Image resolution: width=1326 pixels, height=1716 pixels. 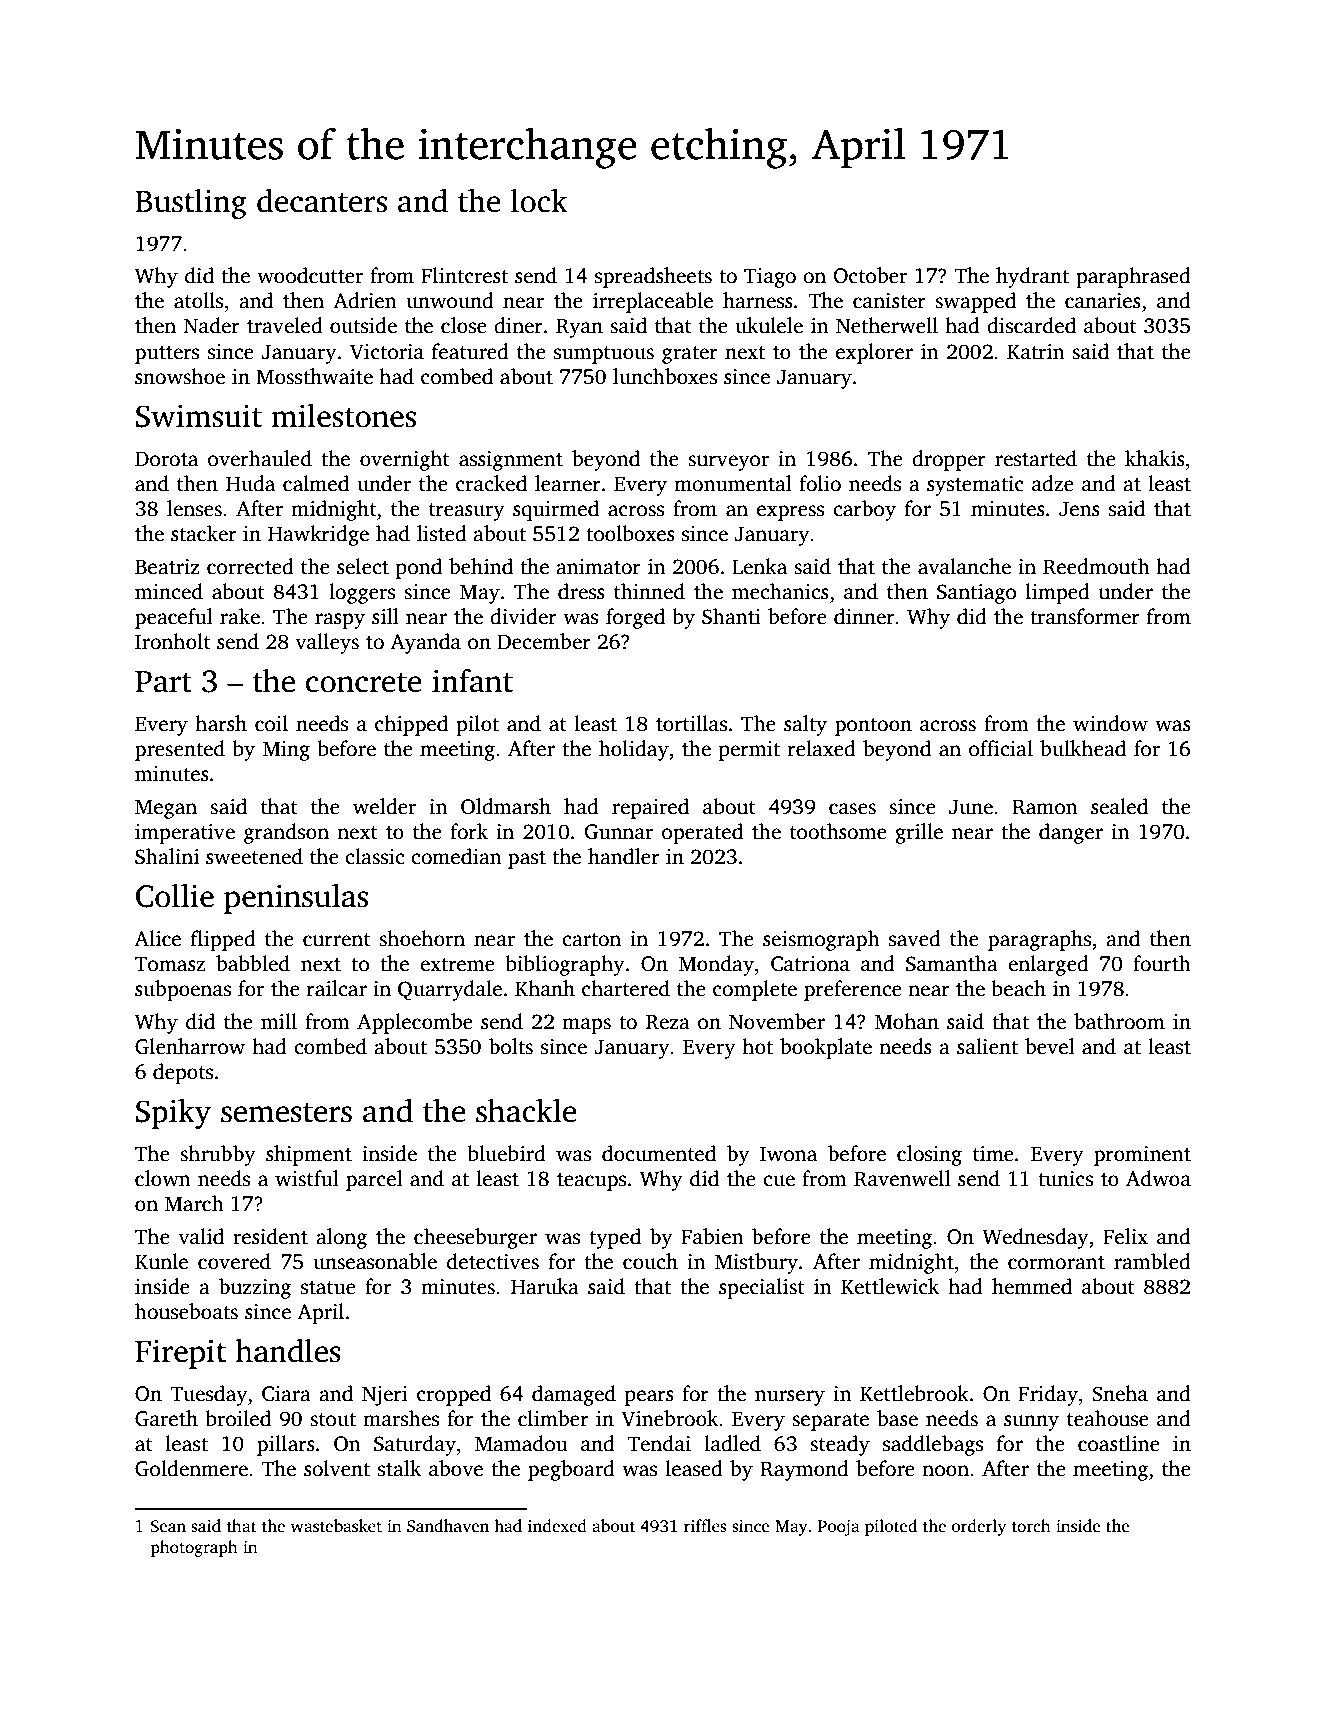 I want to click on fourth, so click(x=1162, y=963).
